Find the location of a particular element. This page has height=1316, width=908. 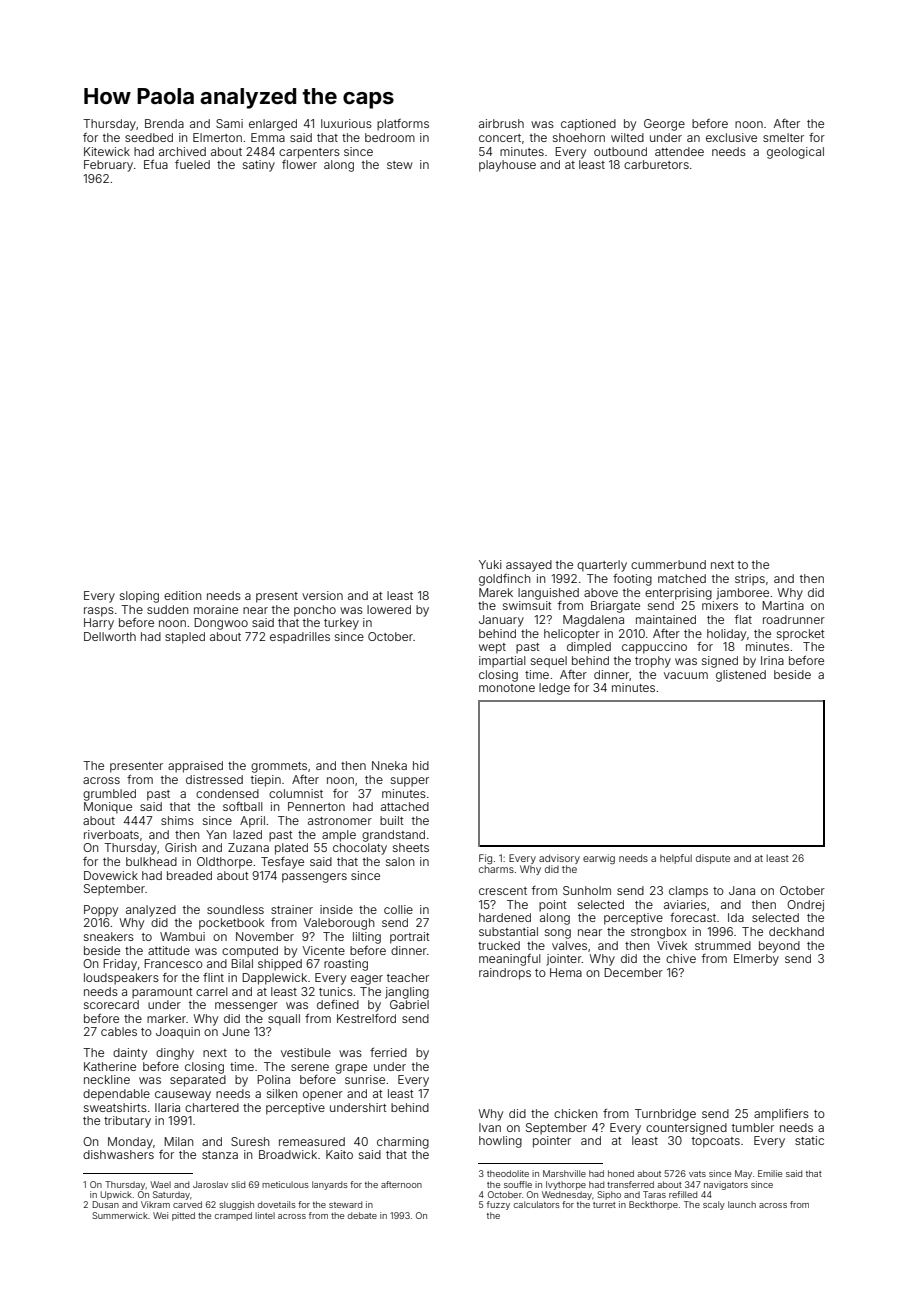

December is located at coordinates (633, 972).
